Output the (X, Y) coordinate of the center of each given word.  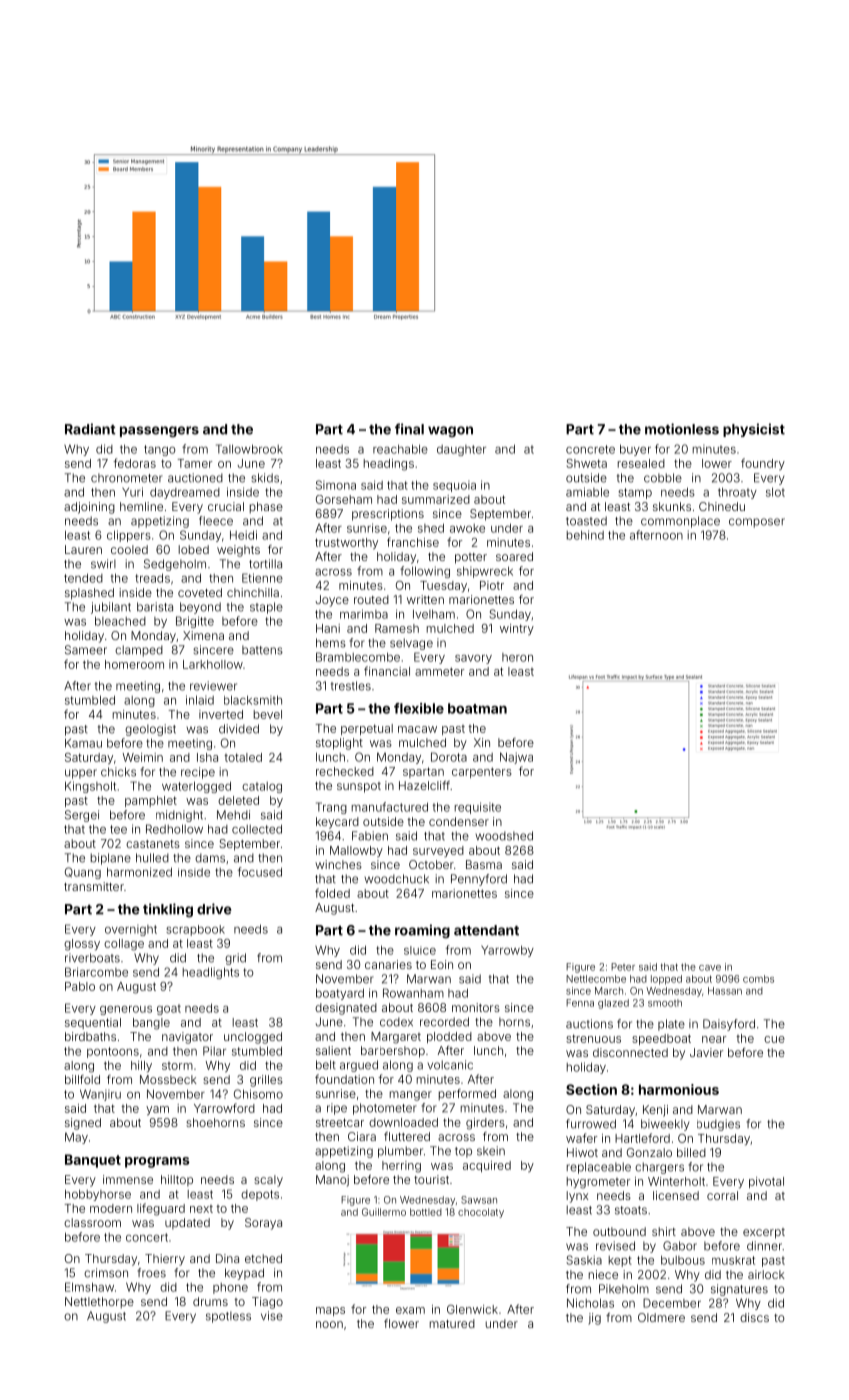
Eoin (442, 964)
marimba (364, 614)
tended (83, 578)
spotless (228, 1317)
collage (124, 945)
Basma (484, 864)
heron (517, 657)
